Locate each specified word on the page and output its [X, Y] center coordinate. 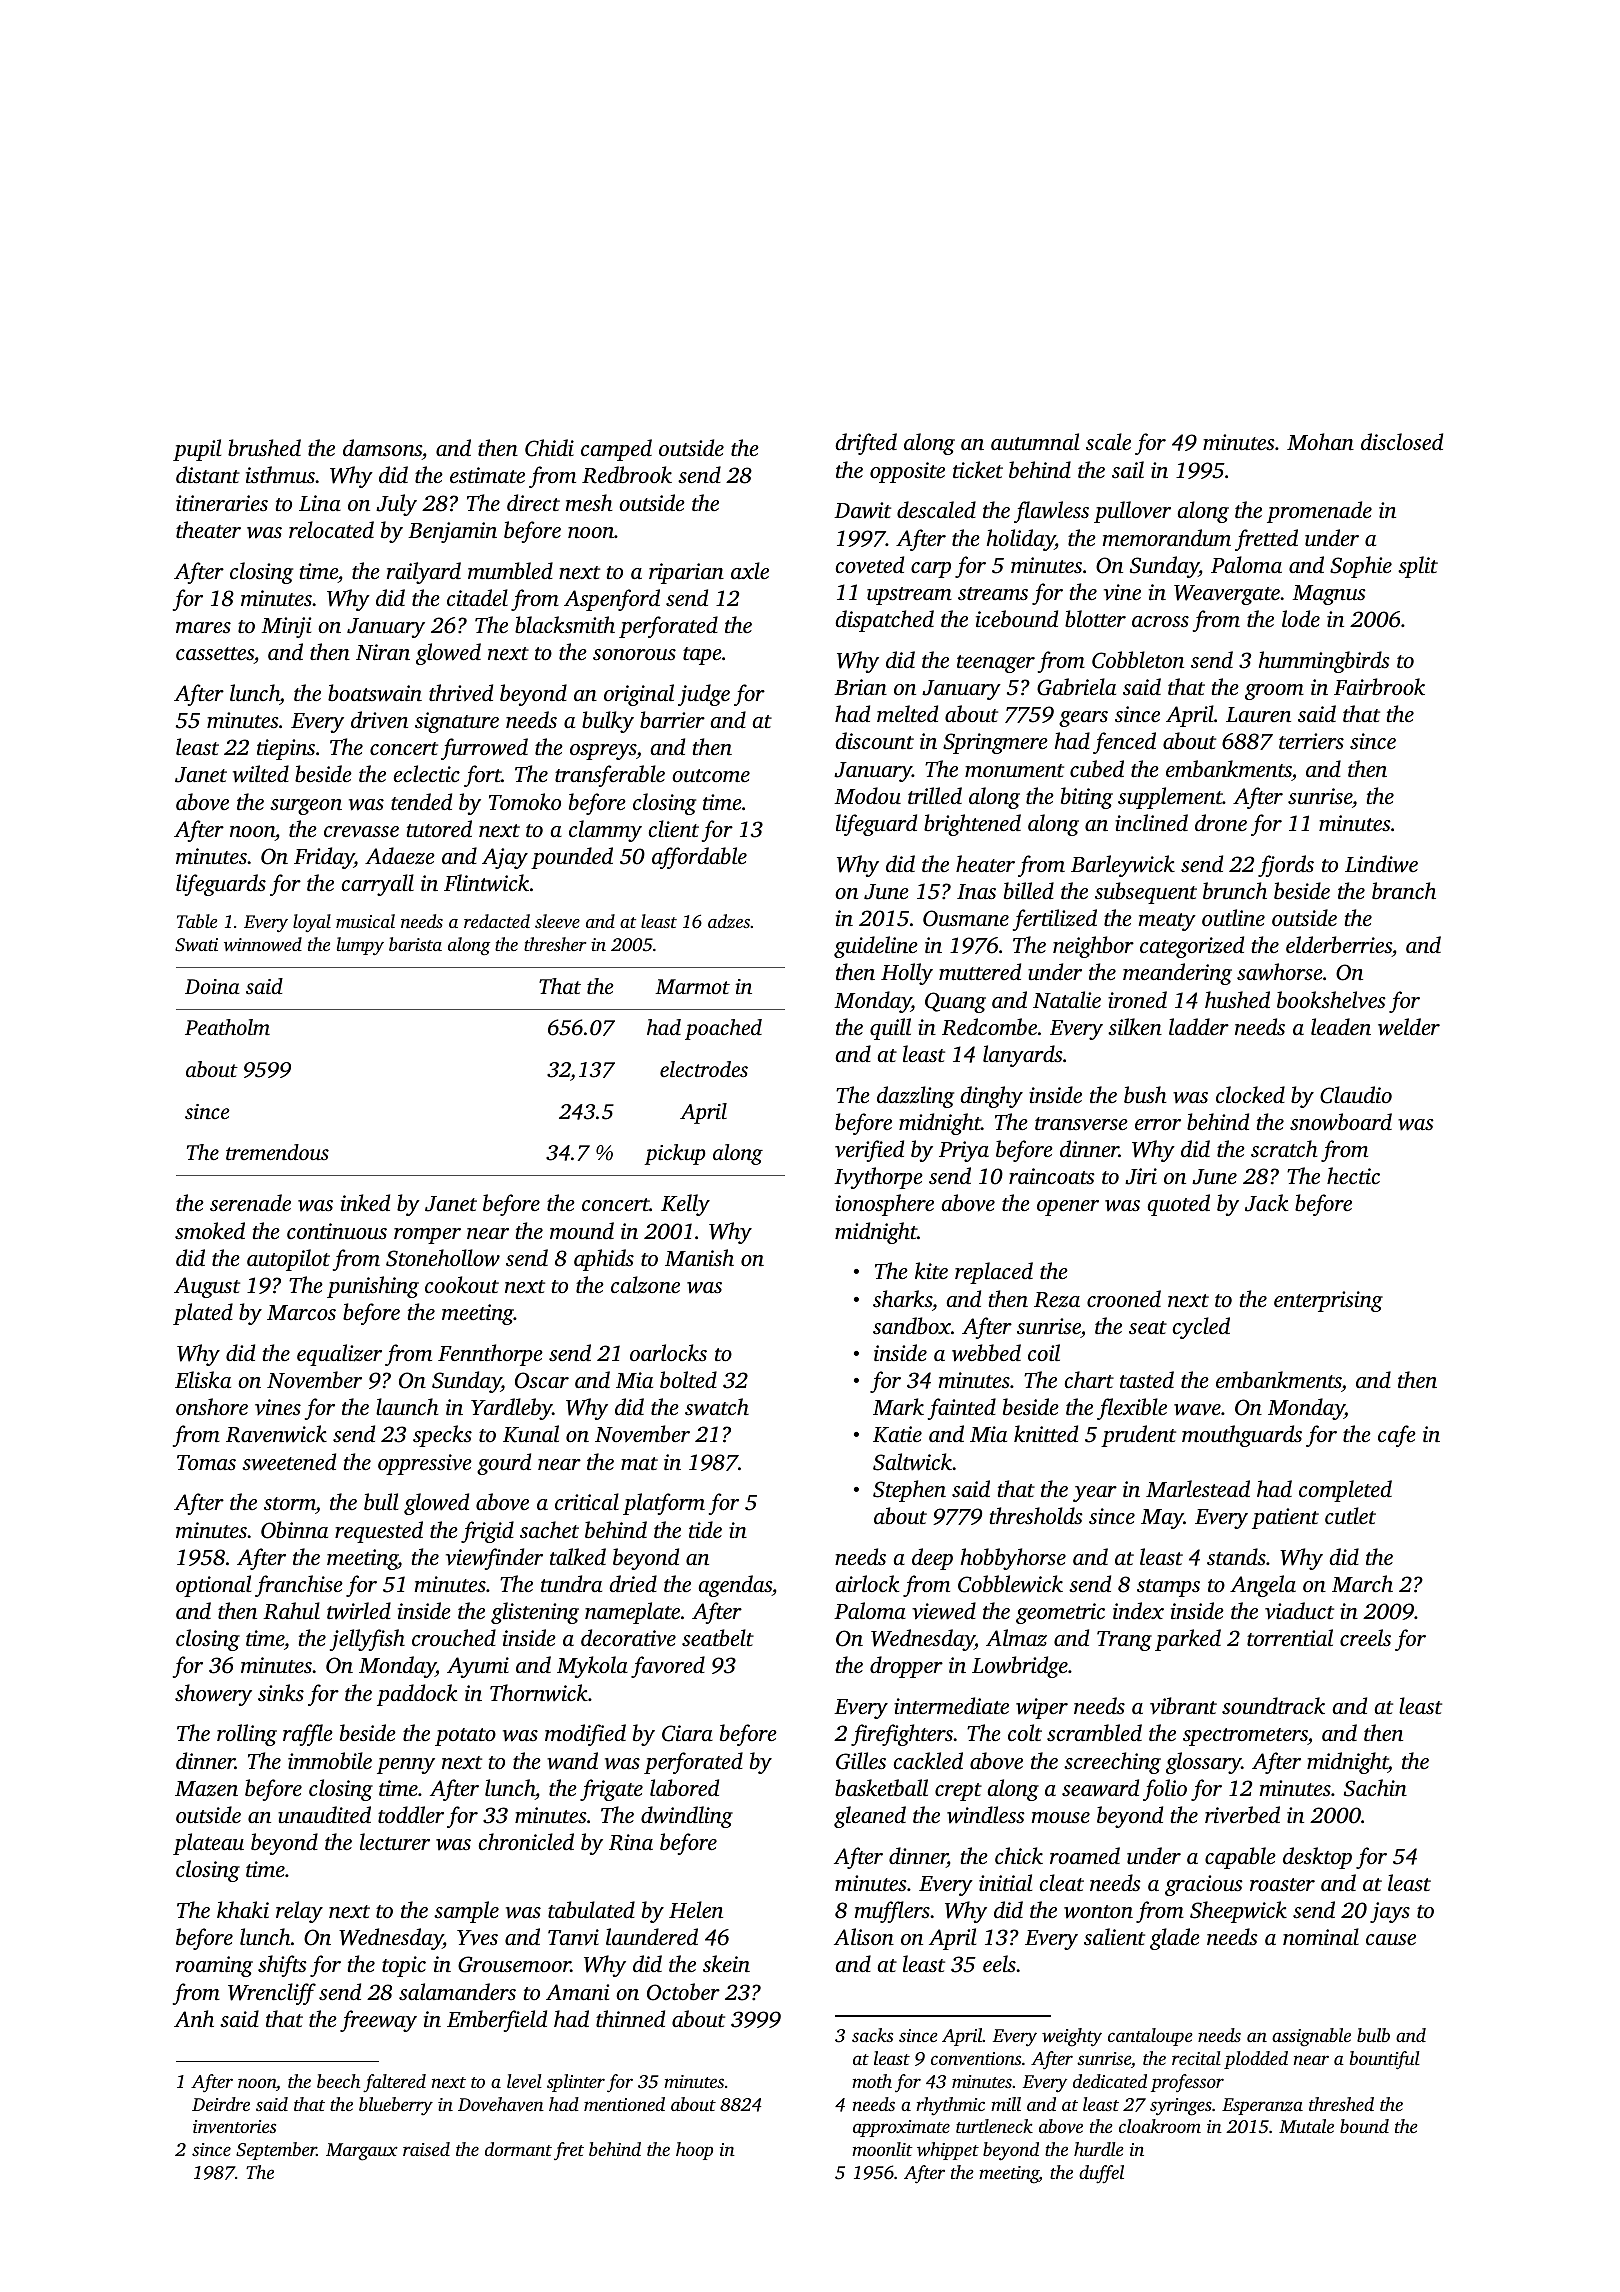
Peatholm [227, 1027]
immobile [330, 1760]
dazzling [915, 1097]
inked [365, 1202]
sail [1128, 469]
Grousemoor [514, 1964]
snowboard [1341, 1122]
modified [585, 1735]
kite [931, 1270]
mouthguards [1242, 1436]
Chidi [549, 448]
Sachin [1375, 1788]
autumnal [1035, 441]
